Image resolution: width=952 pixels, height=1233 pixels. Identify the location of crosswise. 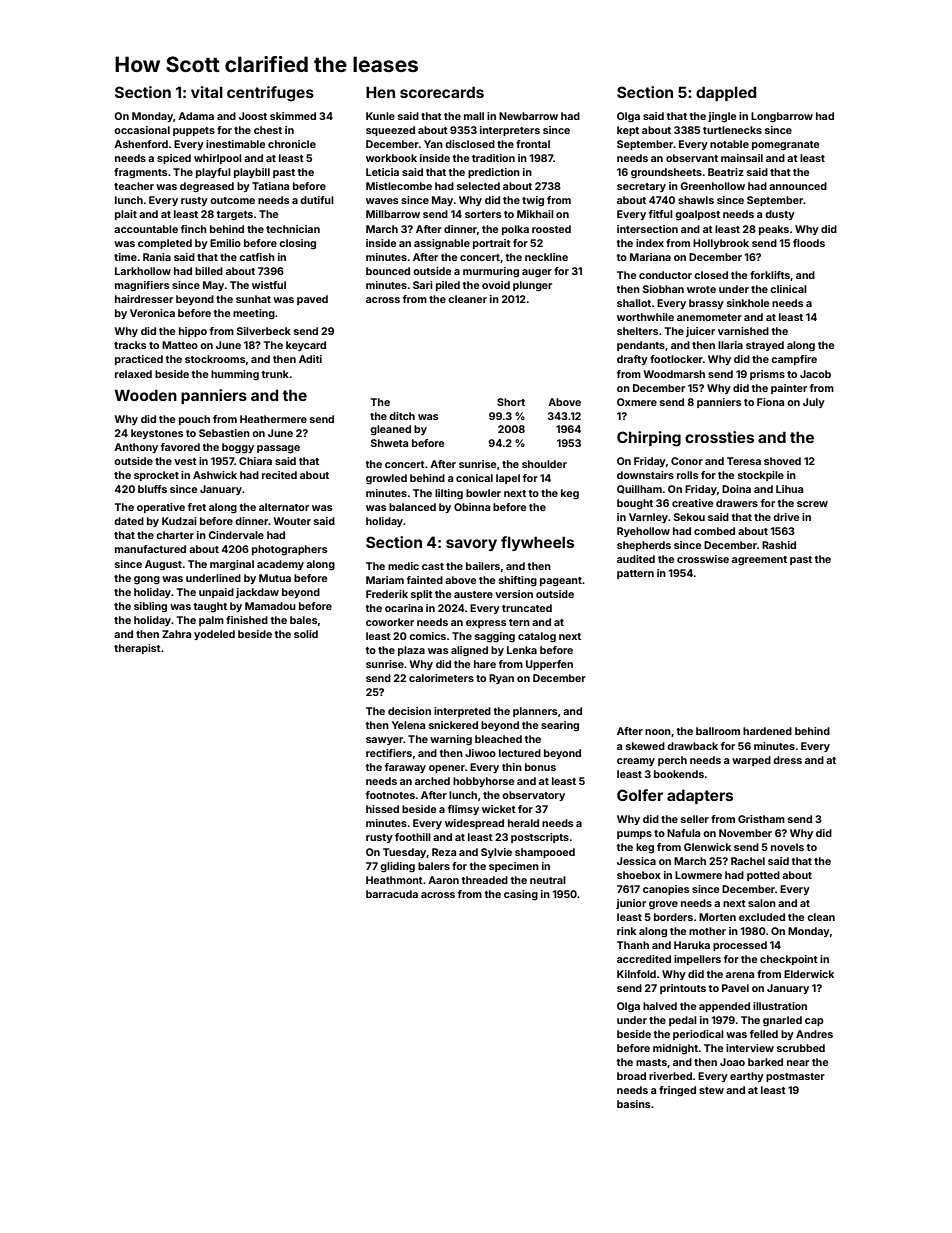
(703, 559).
